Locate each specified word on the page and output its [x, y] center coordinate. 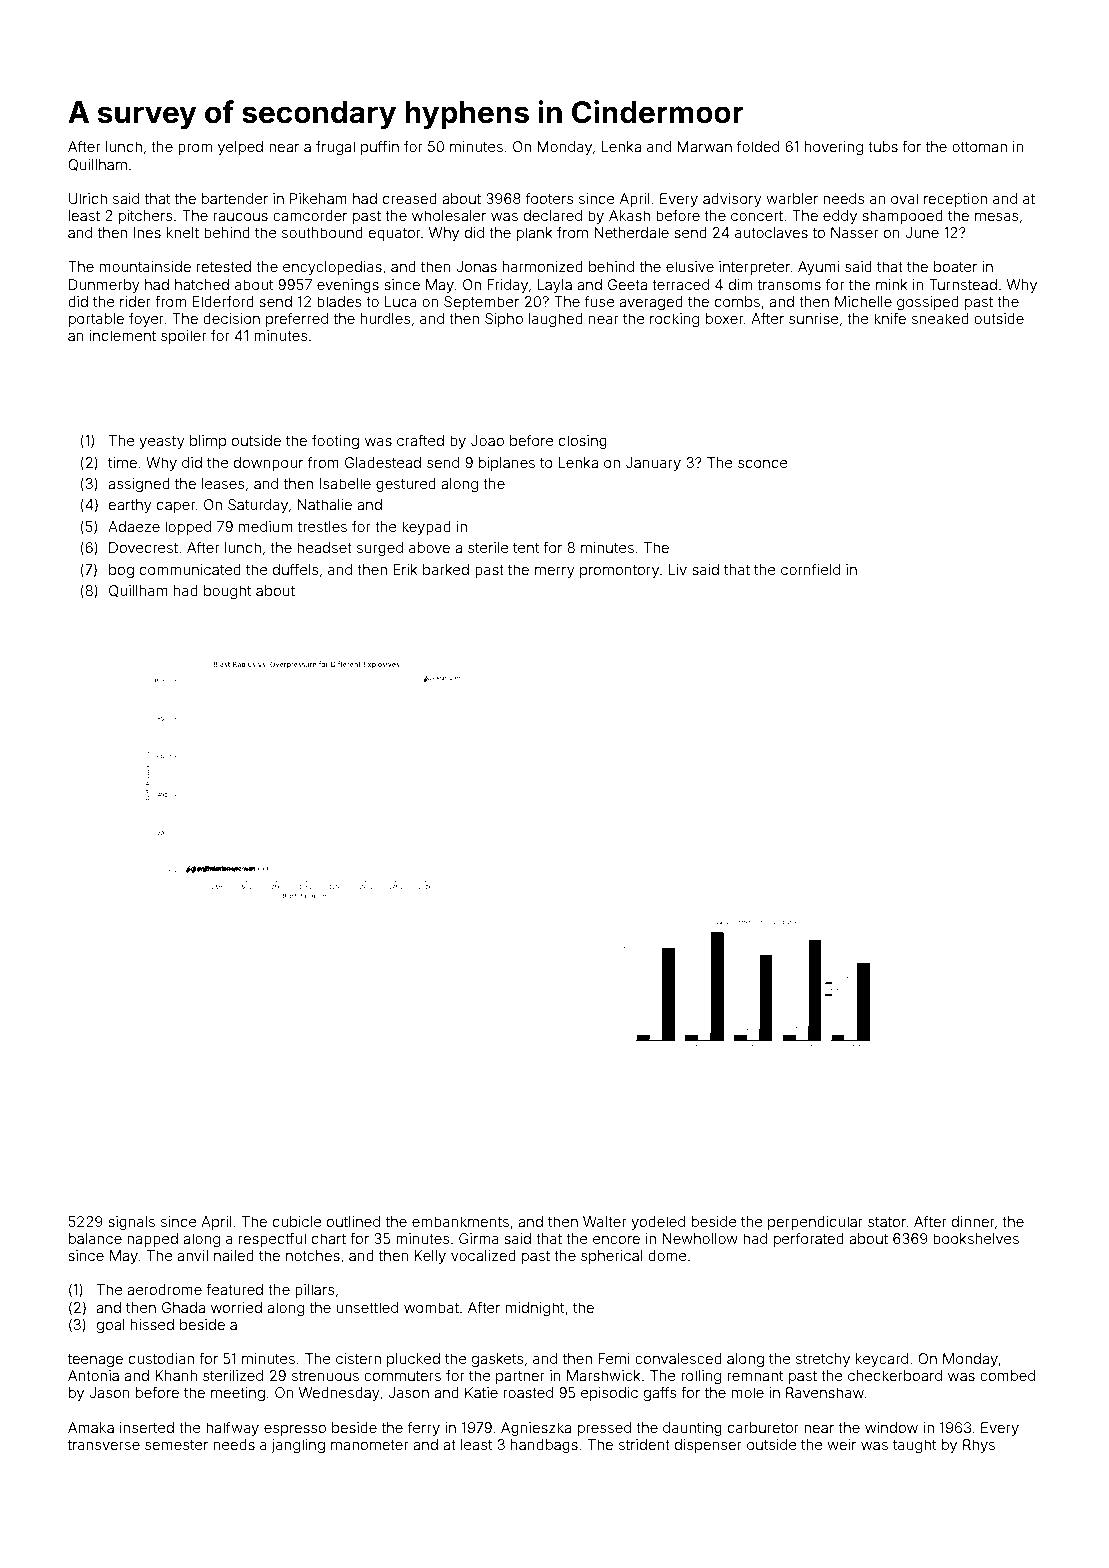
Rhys [979, 1446]
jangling [298, 1446]
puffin [380, 147]
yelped [240, 148]
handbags [544, 1446]
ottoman [979, 147]
